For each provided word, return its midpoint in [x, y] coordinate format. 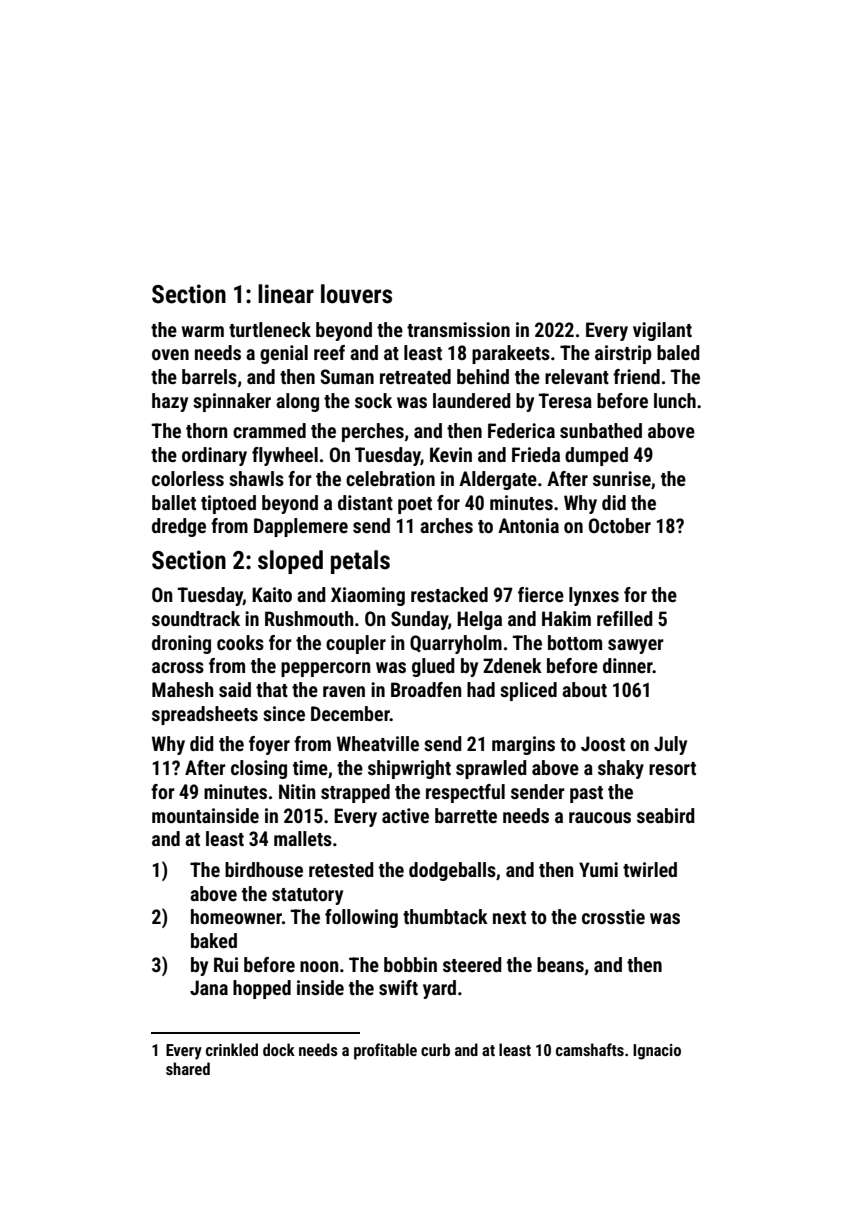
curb [435, 1049]
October [620, 525]
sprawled [491, 769]
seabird [666, 815]
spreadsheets [205, 715]
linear [286, 294]
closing [259, 769]
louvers [356, 294]
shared [188, 1068]
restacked [449, 594]
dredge [179, 527]
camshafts [590, 1049]
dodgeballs [452, 871]
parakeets [511, 354]
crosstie [613, 916]
